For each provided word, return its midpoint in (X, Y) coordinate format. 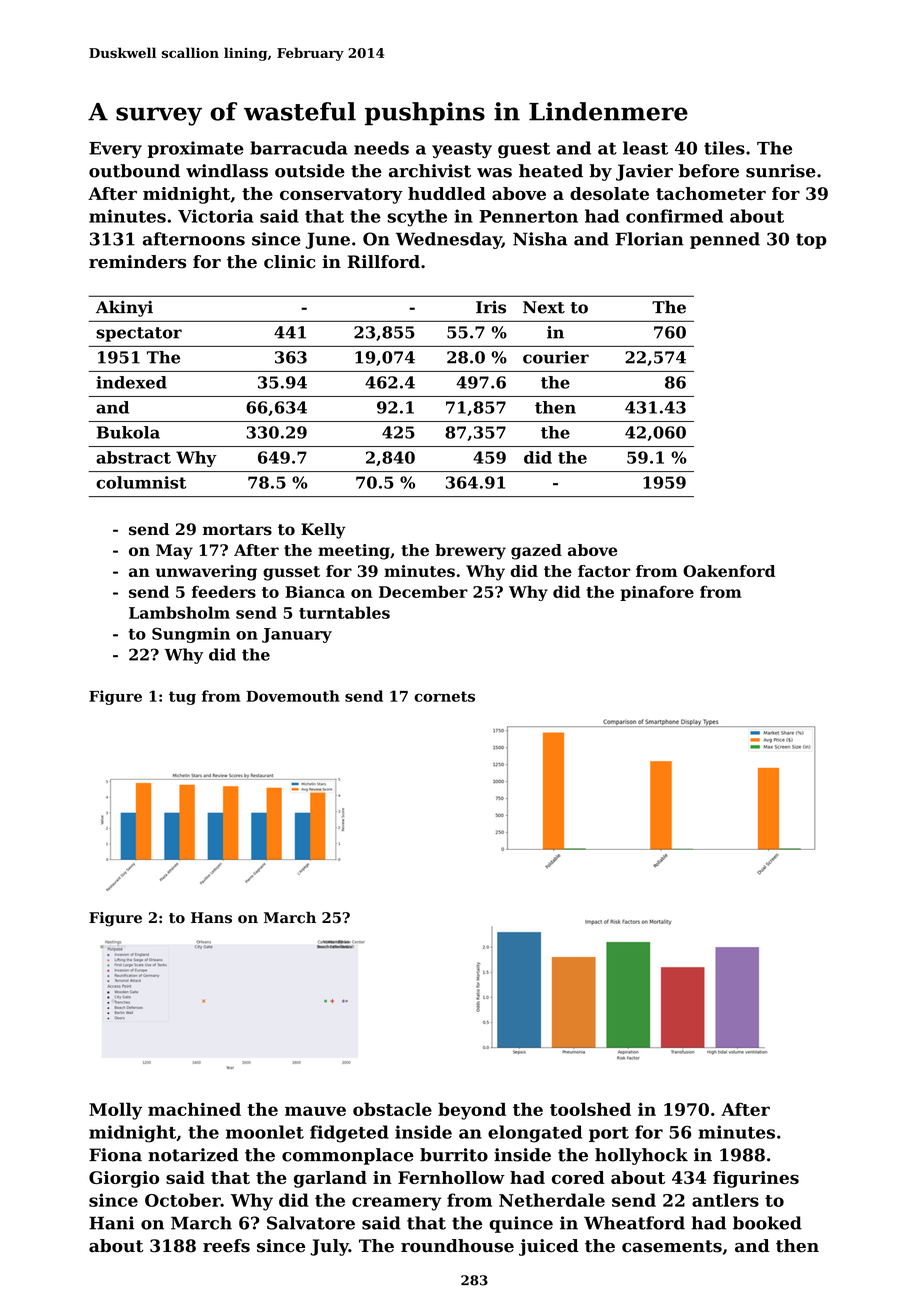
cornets (444, 696)
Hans (211, 918)
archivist (430, 171)
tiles (724, 148)
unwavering (206, 573)
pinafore (657, 593)
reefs (226, 1246)
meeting (354, 552)
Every (115, 150)
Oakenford (729, 571)
